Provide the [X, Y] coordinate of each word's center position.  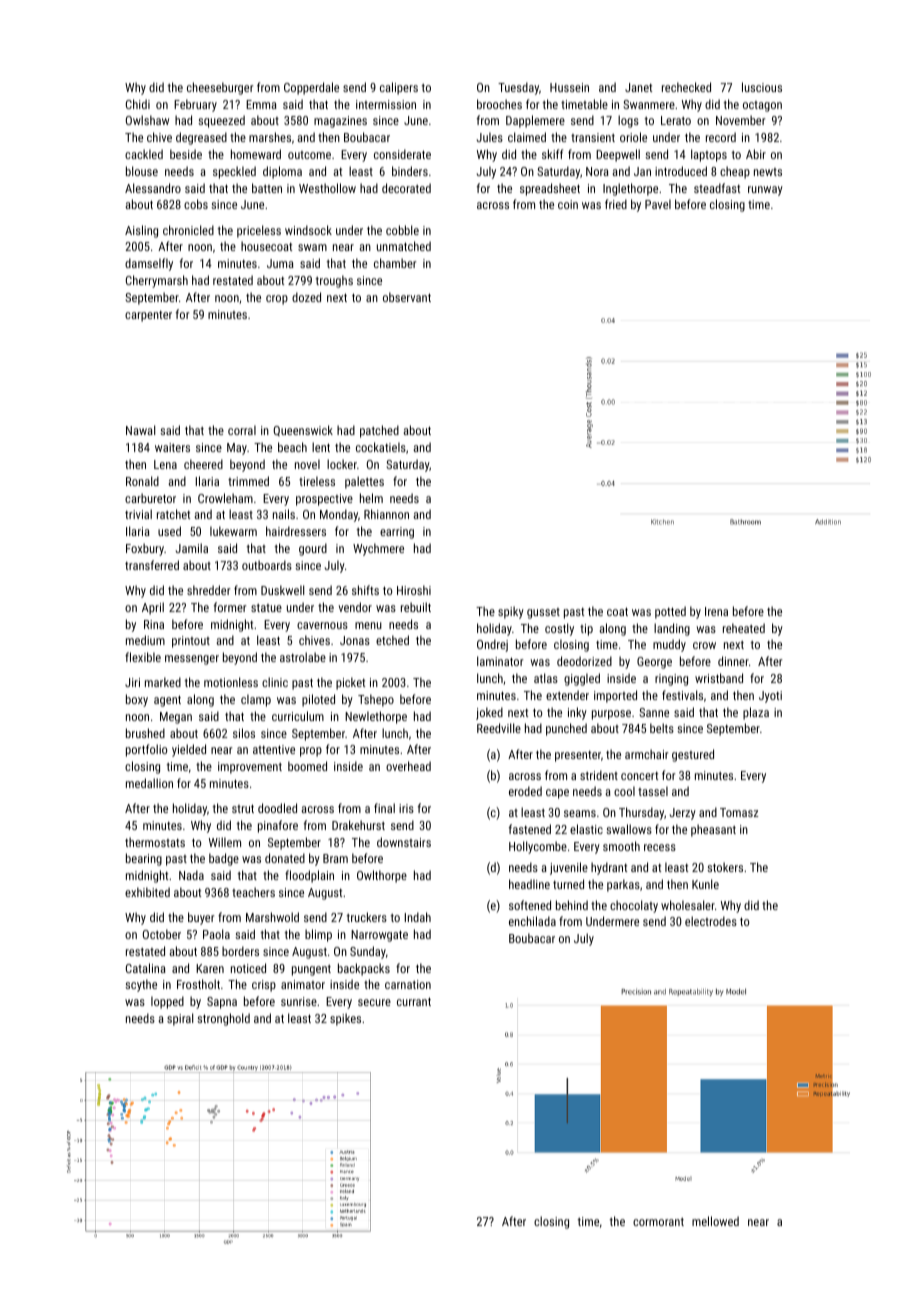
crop [277, 300]
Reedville [499, 728]
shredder [208, 590]
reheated [744, 628]
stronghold [223, 1019]
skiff [552, 154]
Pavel [658, 204]
